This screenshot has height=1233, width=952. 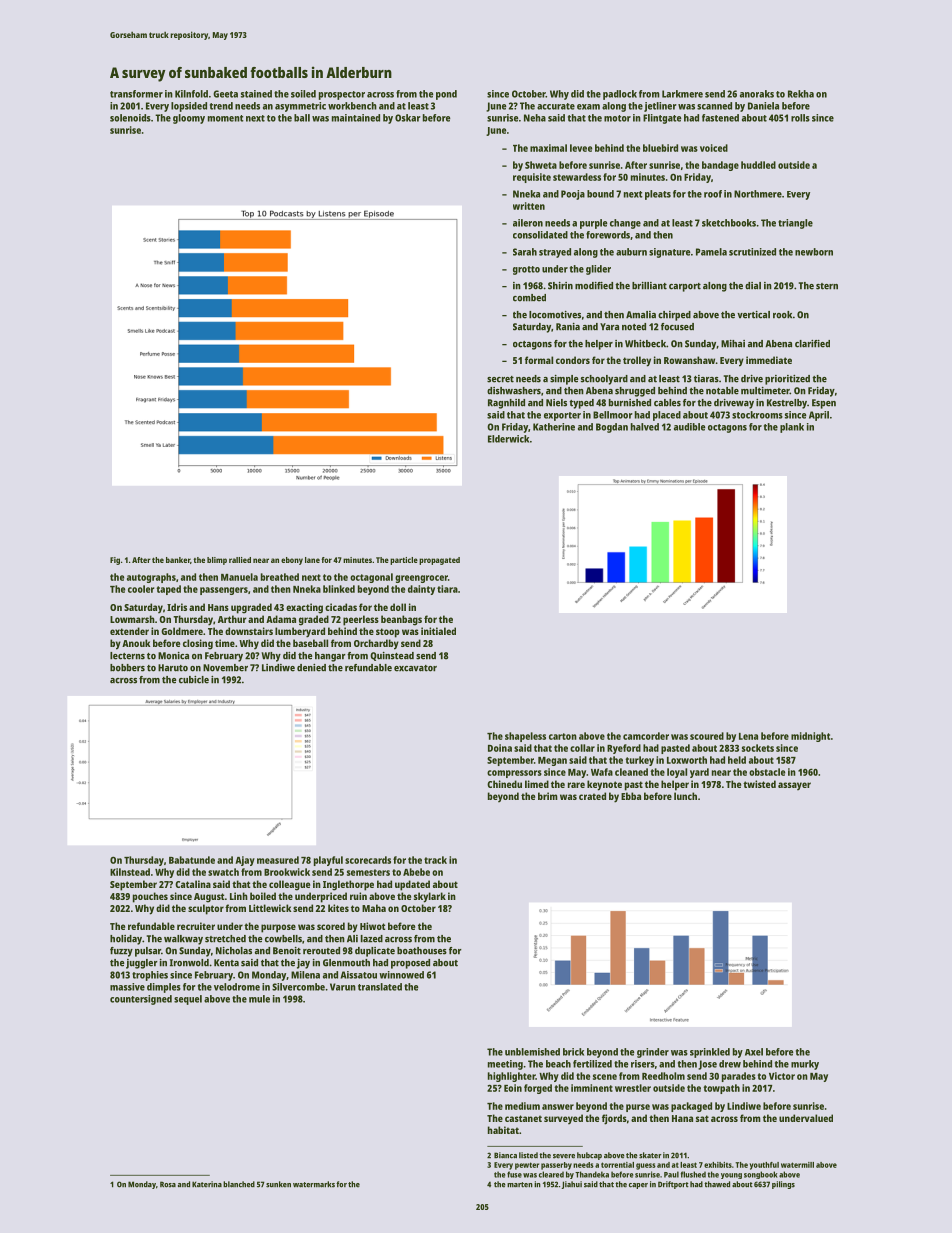 What do you see at coordinates (150, 897) in the screenshot?
I see `pouches` at bounding box center [150, 897].
